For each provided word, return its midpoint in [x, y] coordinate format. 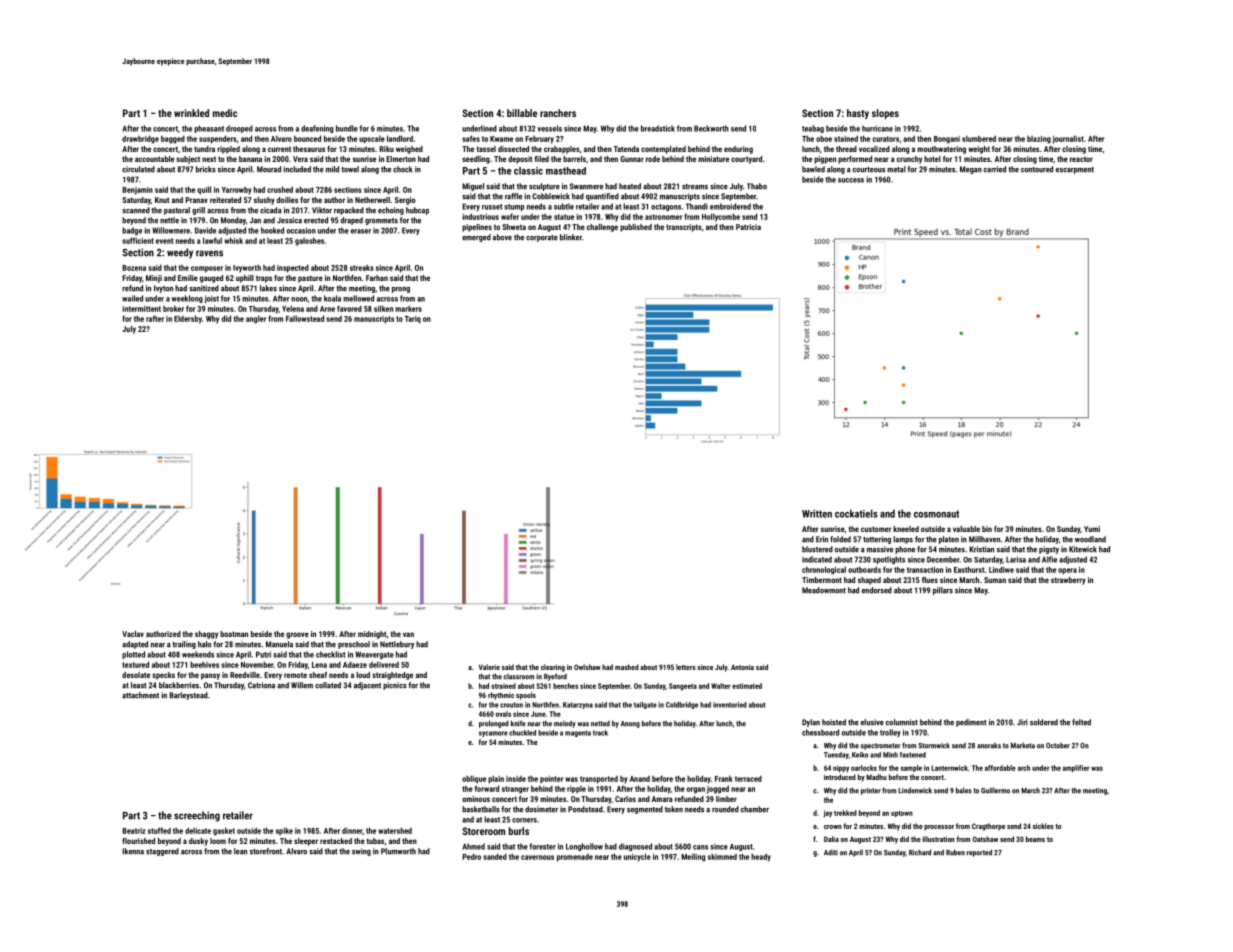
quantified [602, 197]
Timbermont [822, 580]
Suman [995, 580]
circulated [138, 169]
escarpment [1075, 170]
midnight [372, 635]
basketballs [481, 809]
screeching [197, 816]
